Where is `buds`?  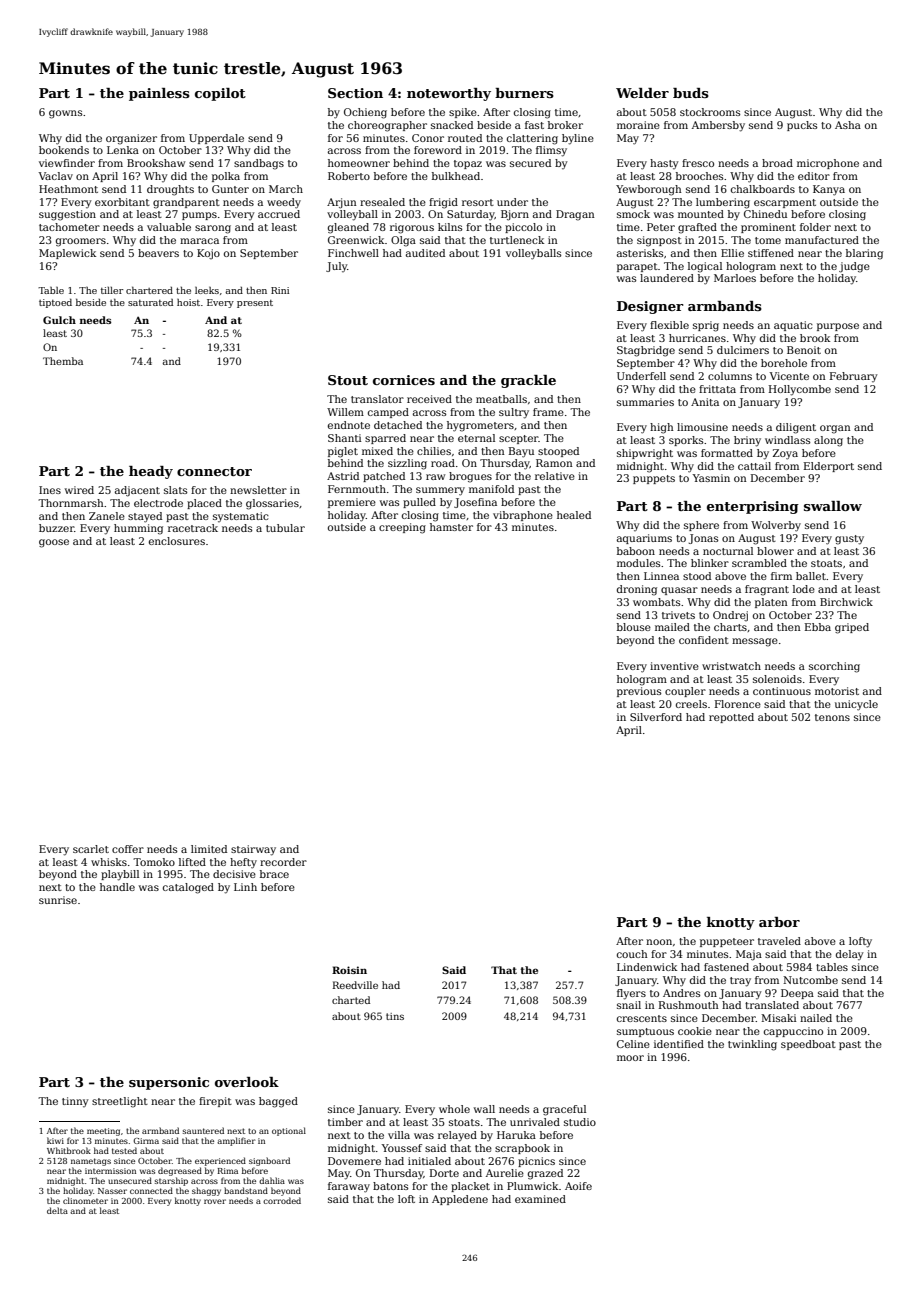 buds is located at coordinates (691, 93).
